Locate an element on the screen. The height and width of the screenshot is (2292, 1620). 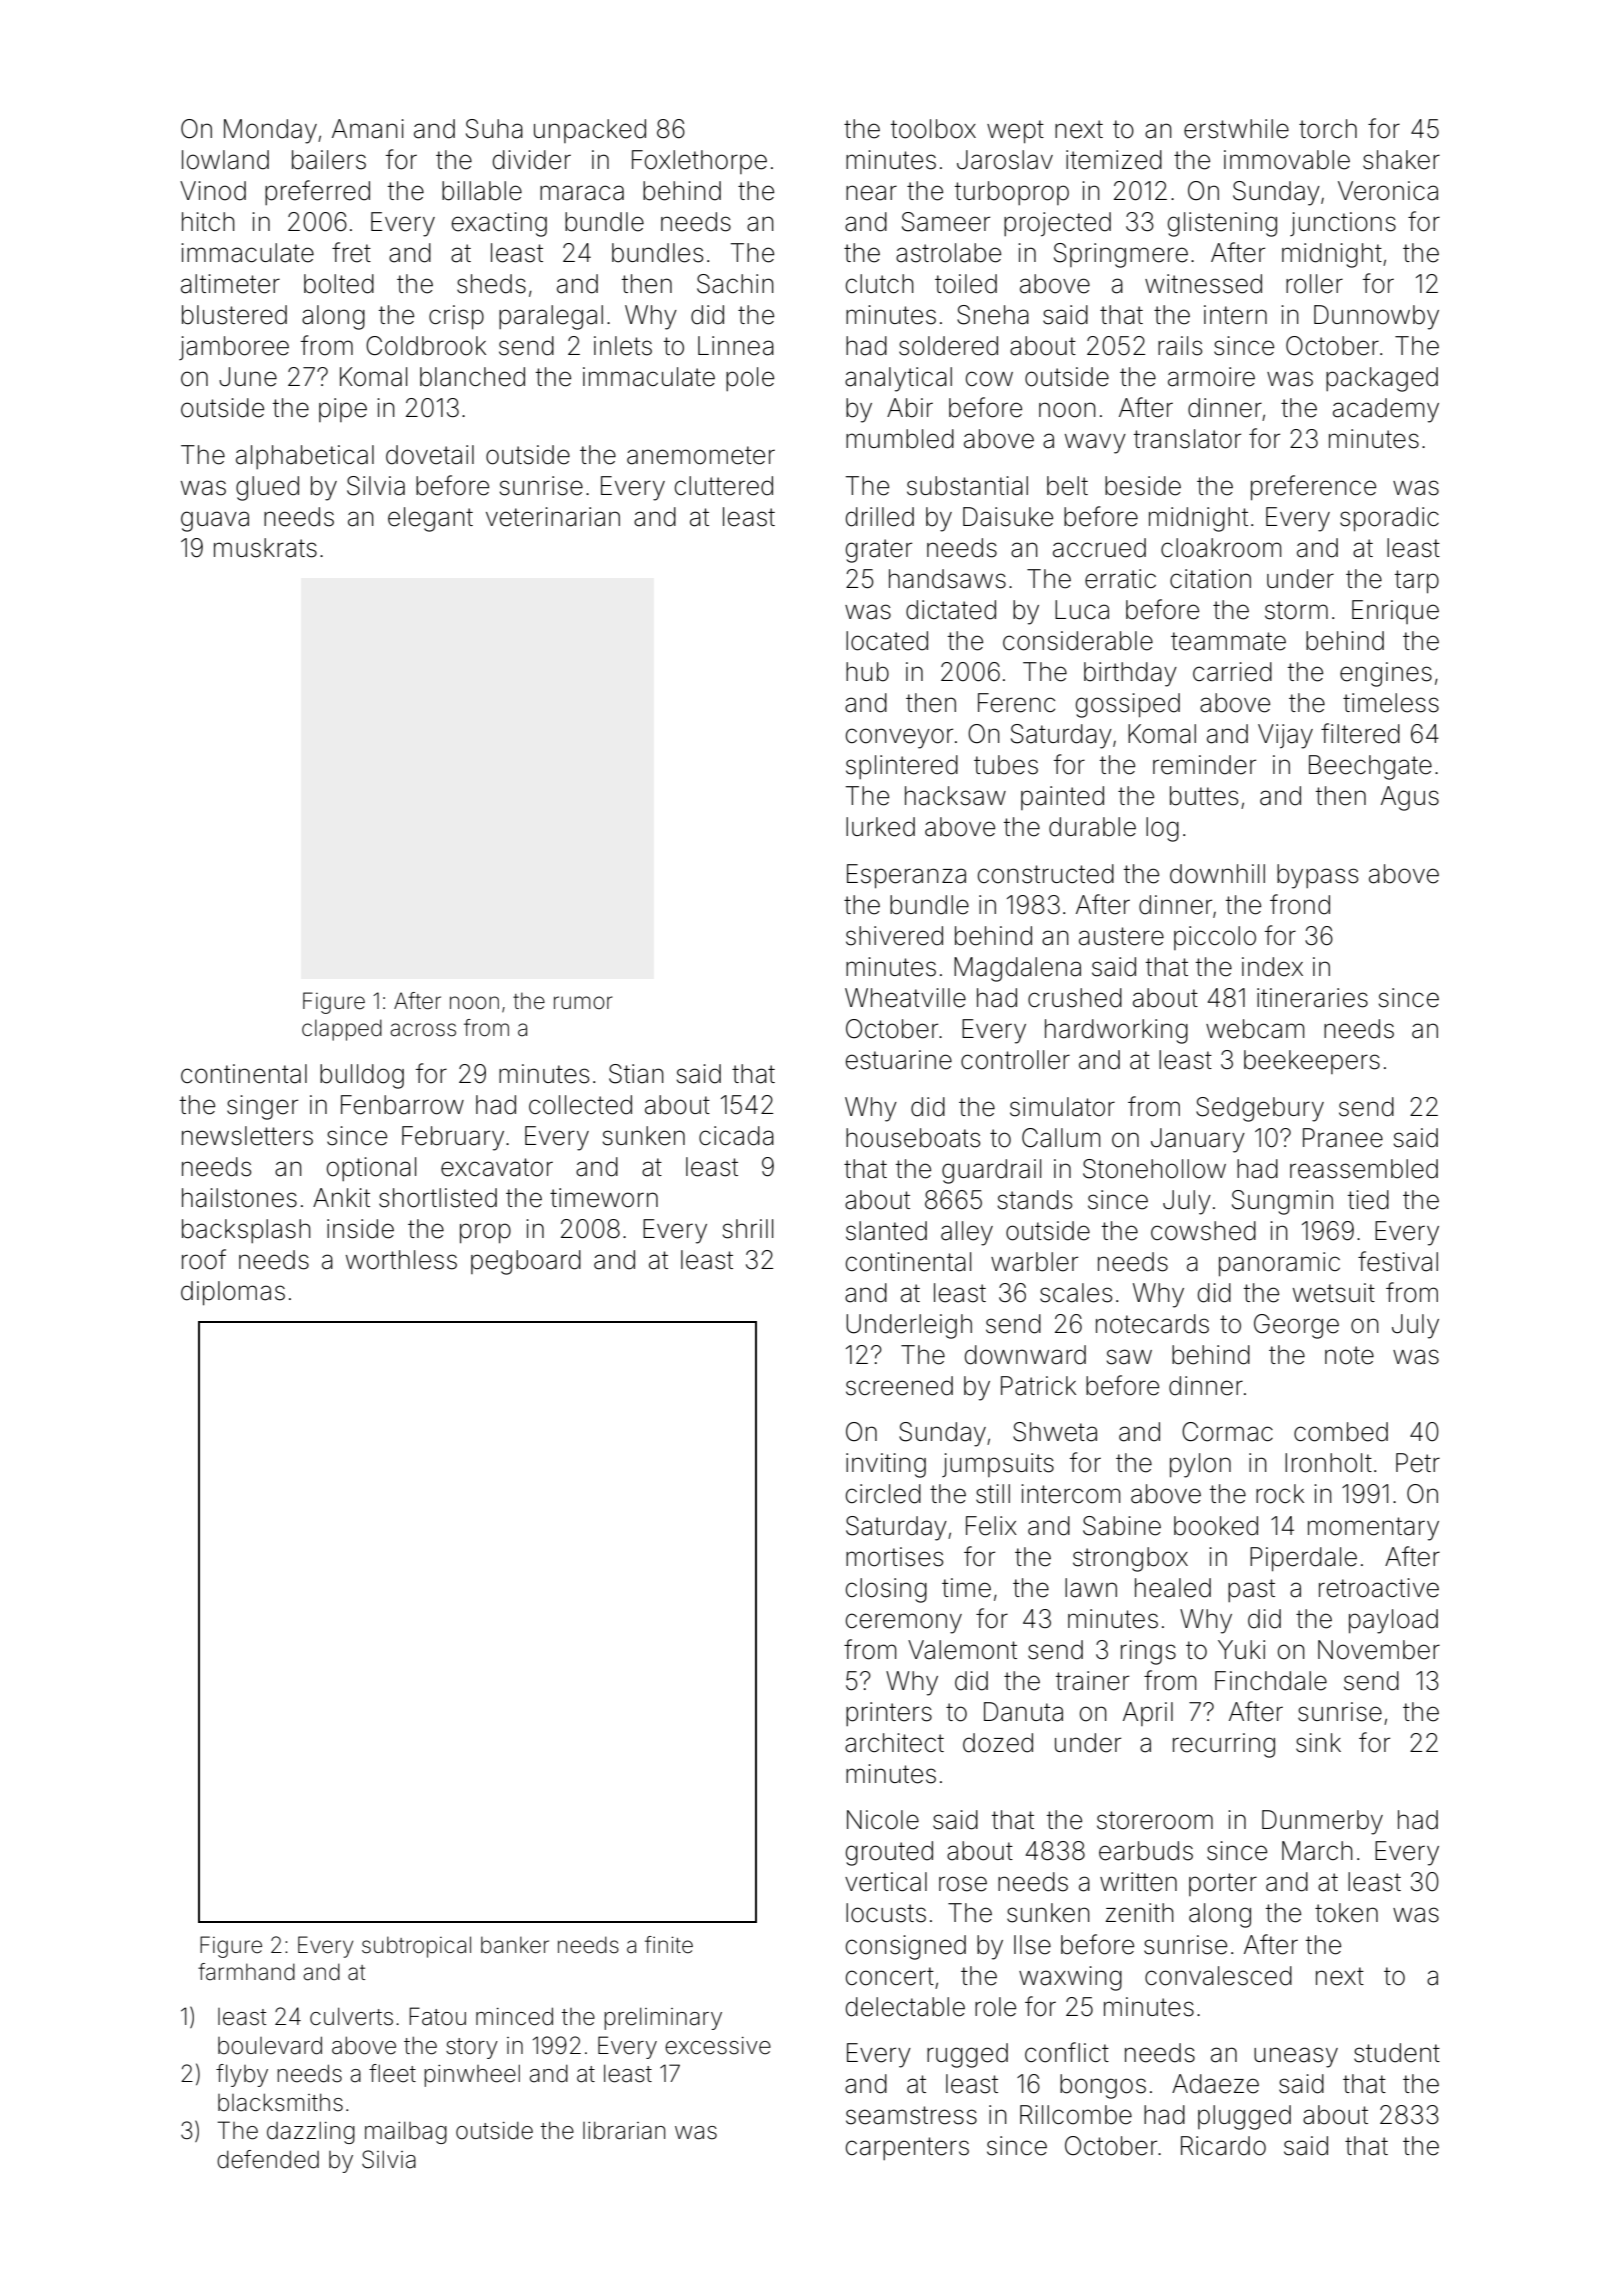
packaged is located at coordinates (1382, 379).
